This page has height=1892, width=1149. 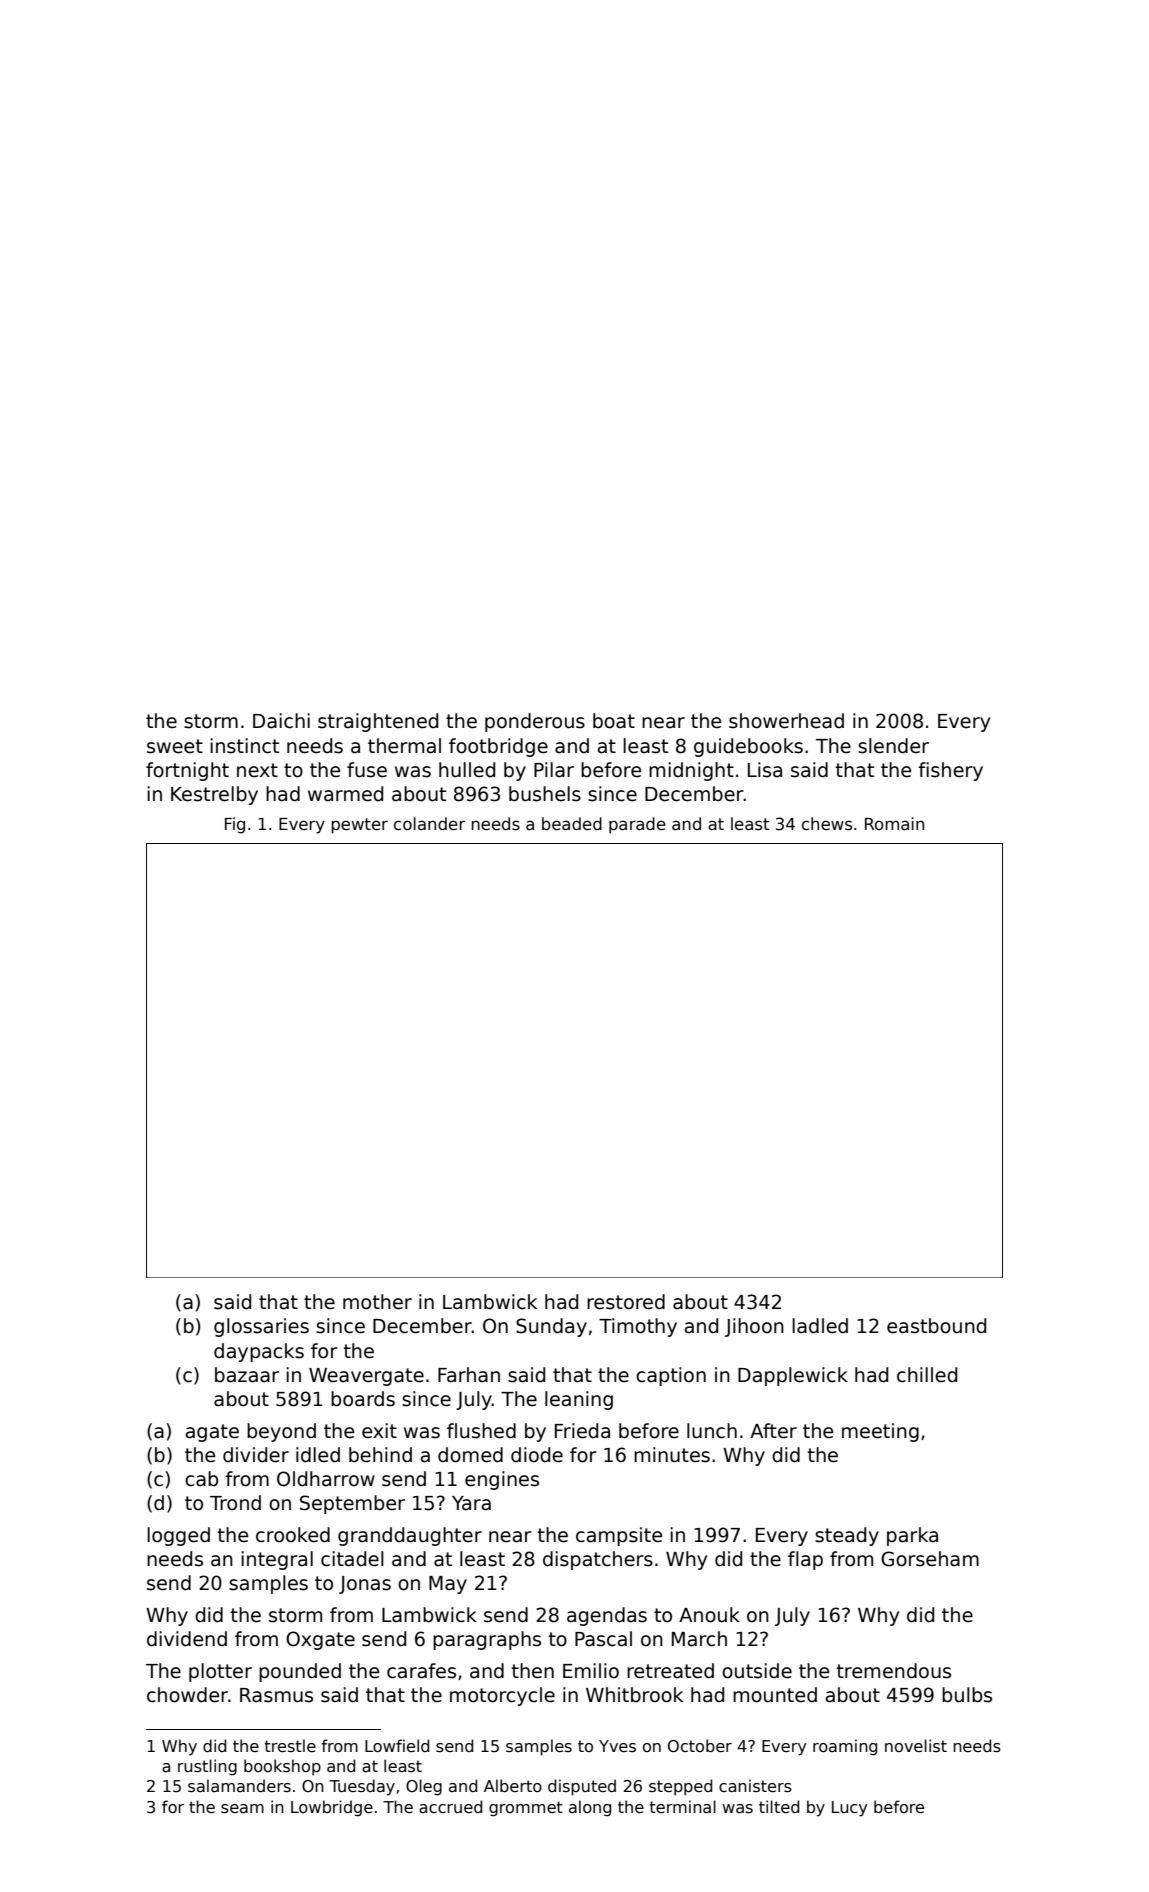 I want to click on glossaries, so click(x=261, y=1327).
